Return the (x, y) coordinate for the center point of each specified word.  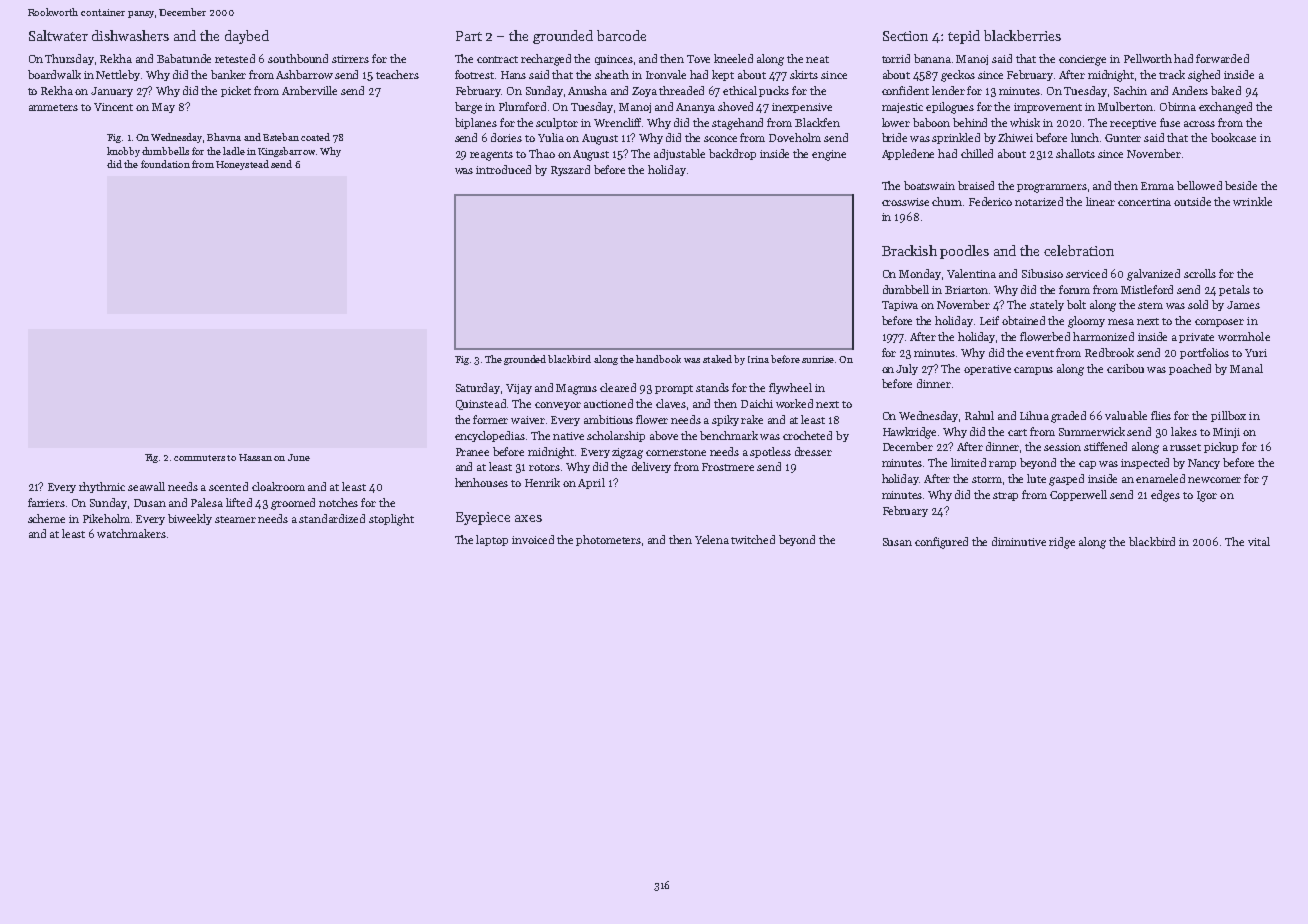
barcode (621, 35)
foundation (165, 164)
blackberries (1022, 35)
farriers (46, 502)
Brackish (909, 250)
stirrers (350, 59)
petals (1234, 290)
